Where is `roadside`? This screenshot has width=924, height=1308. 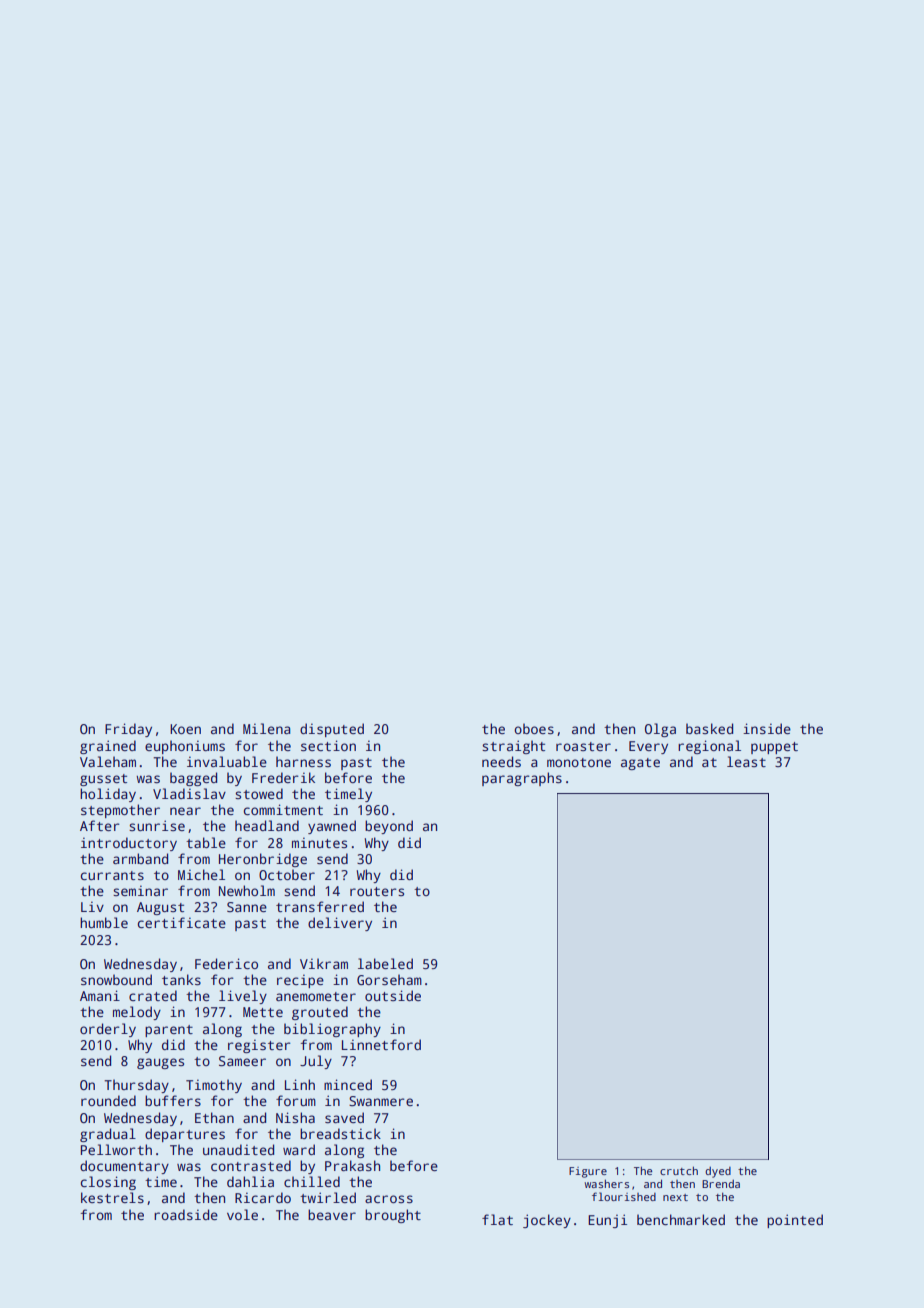
roadside is located at coordinates (186, 1214).
